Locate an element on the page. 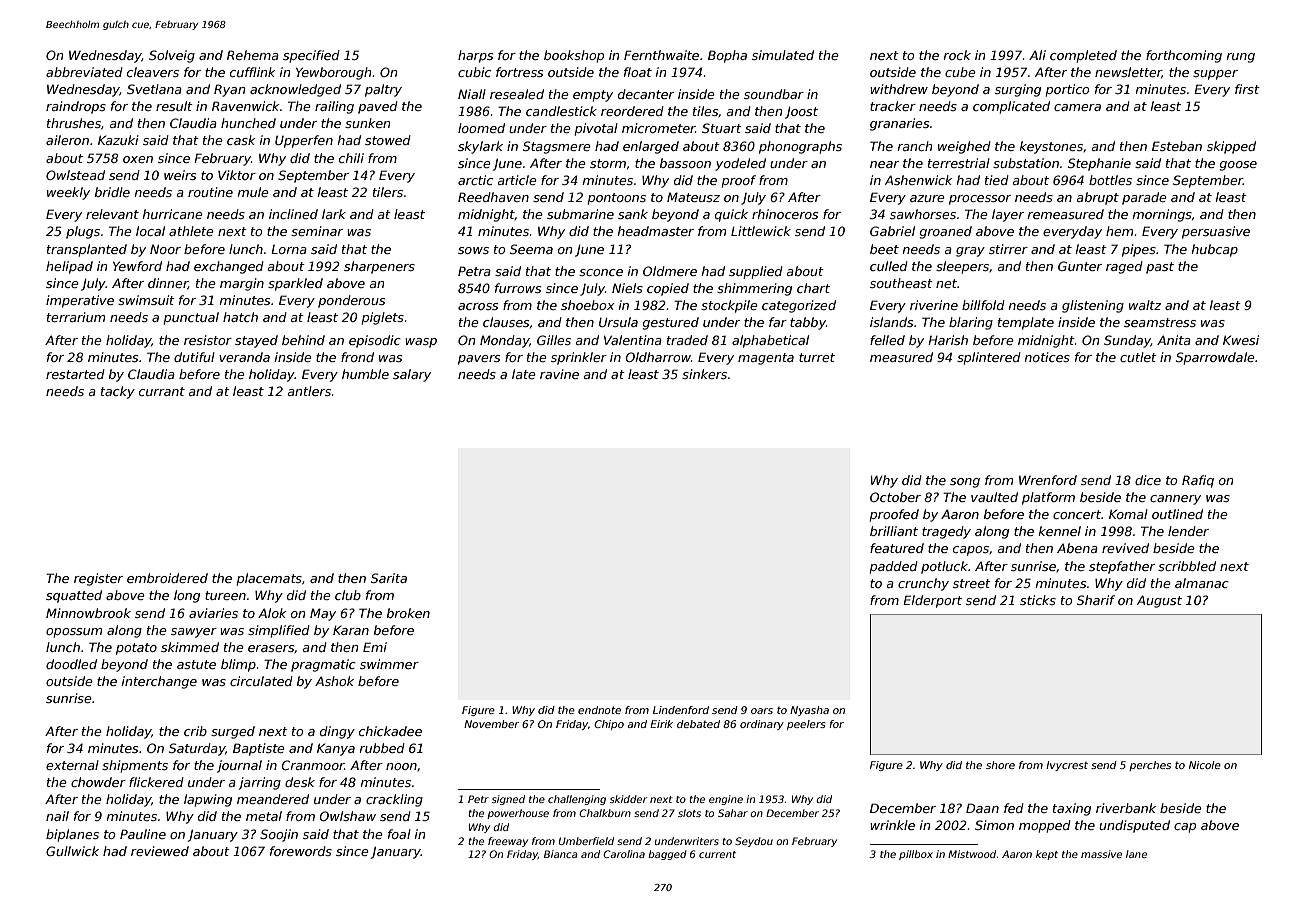  meandered is located at coordinates (273, 799).
